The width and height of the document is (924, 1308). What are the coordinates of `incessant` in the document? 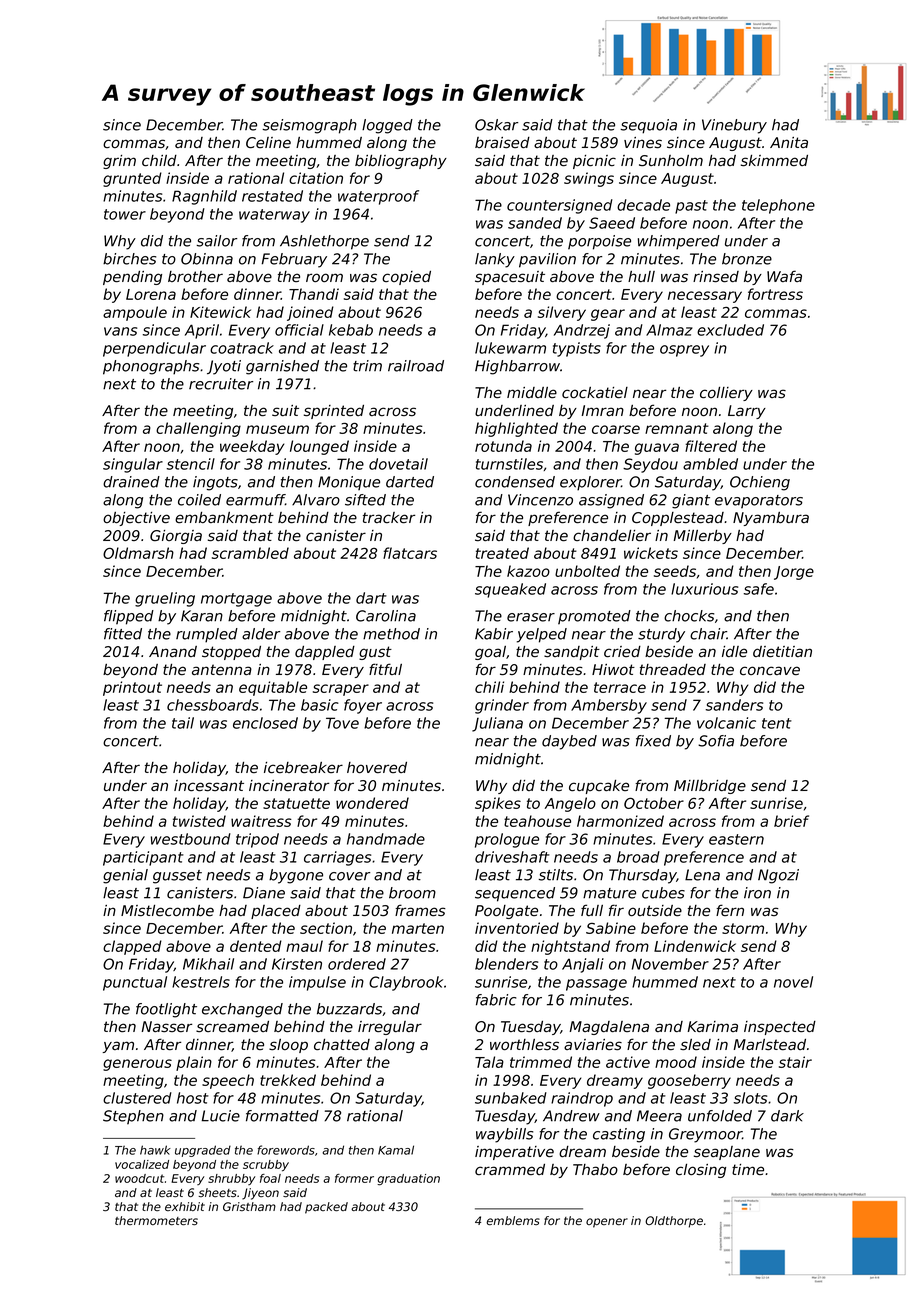 It's located at (209, 786).
